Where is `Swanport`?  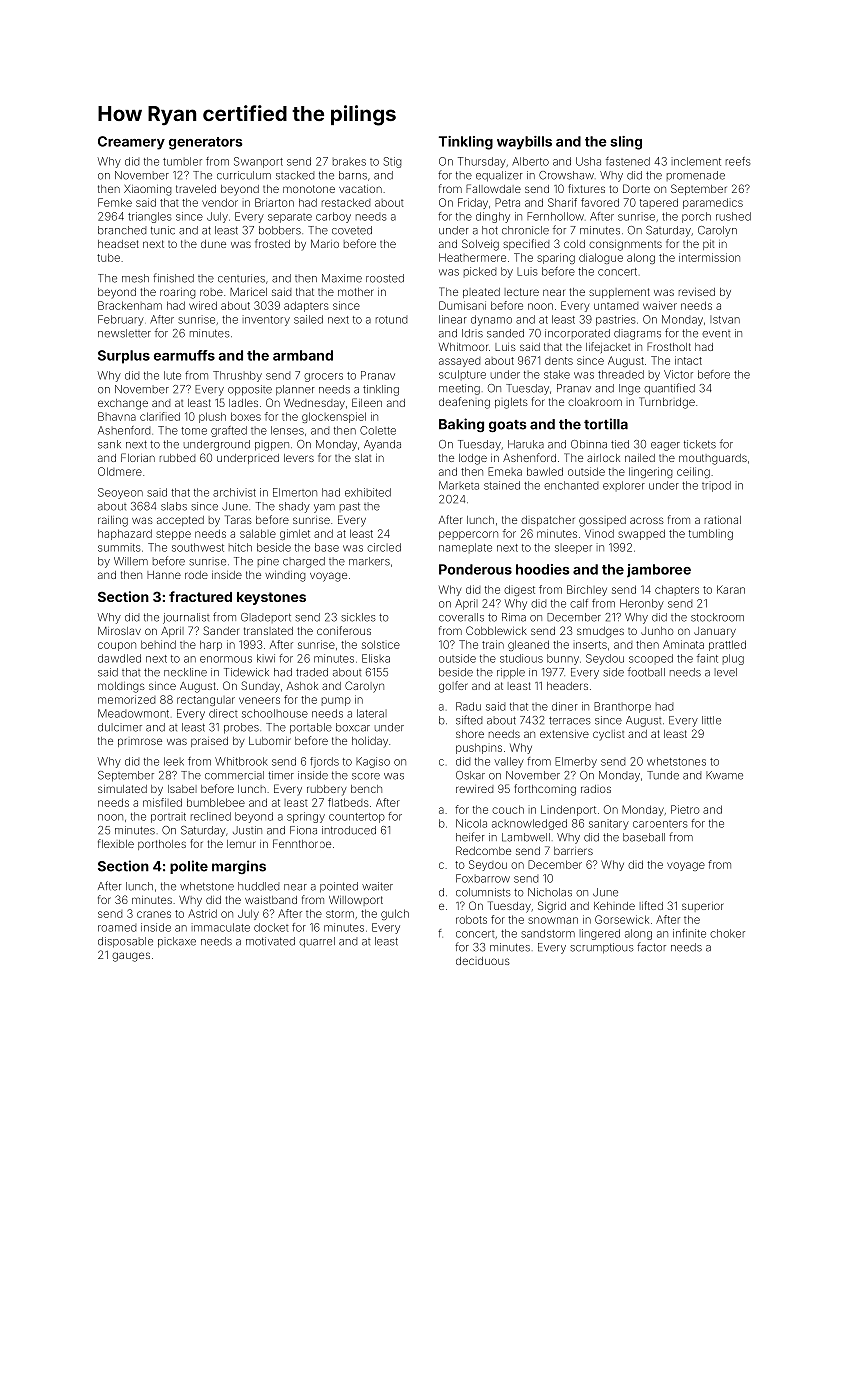
Swanport is located at coordinates (258, 162).
